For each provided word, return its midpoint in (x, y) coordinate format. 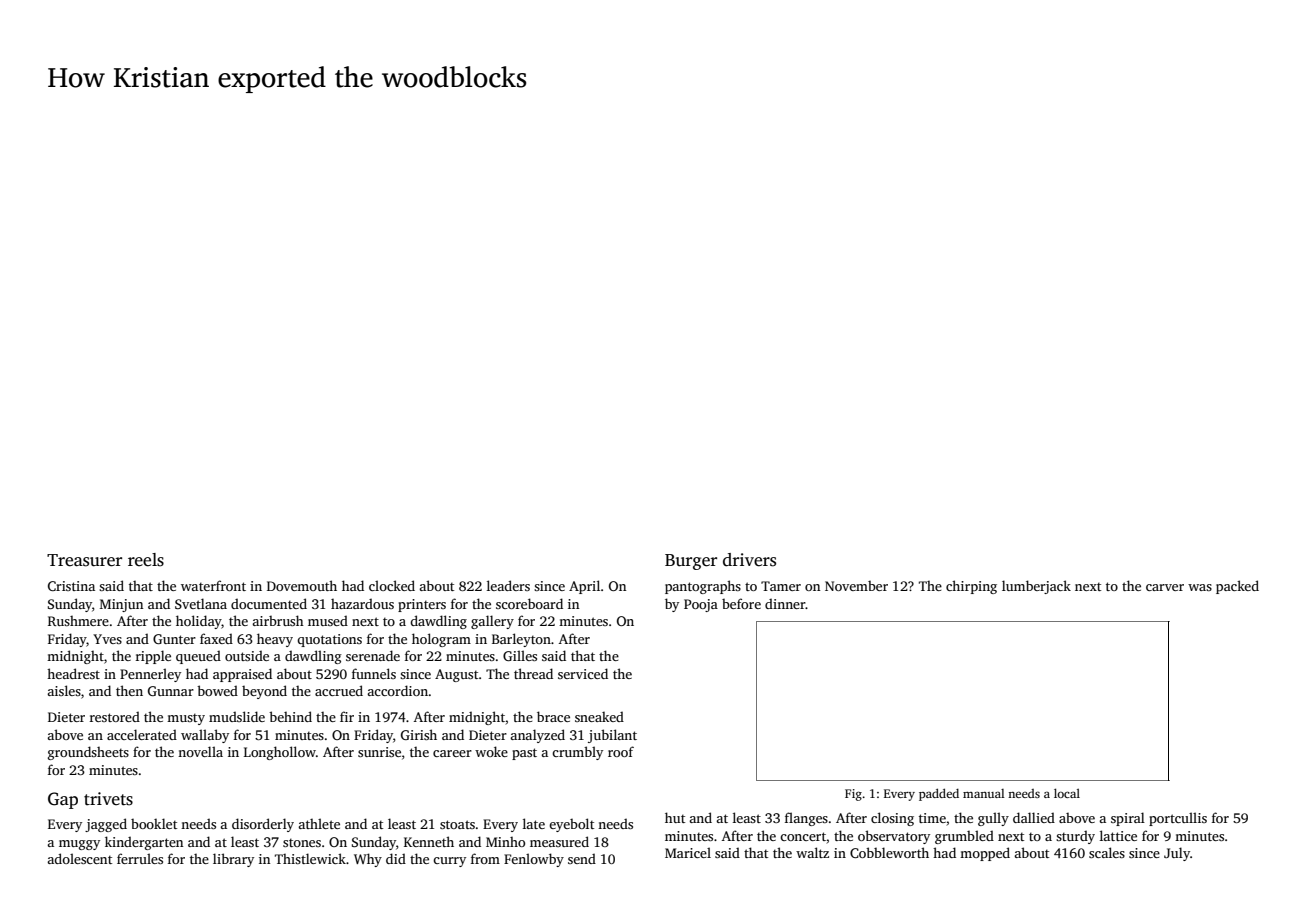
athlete (319, 823)
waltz (812, 852)
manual (984, 793)
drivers (749, 560)
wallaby (205, 736)
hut (675, 817)
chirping (971, 587)
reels (146, 560)
